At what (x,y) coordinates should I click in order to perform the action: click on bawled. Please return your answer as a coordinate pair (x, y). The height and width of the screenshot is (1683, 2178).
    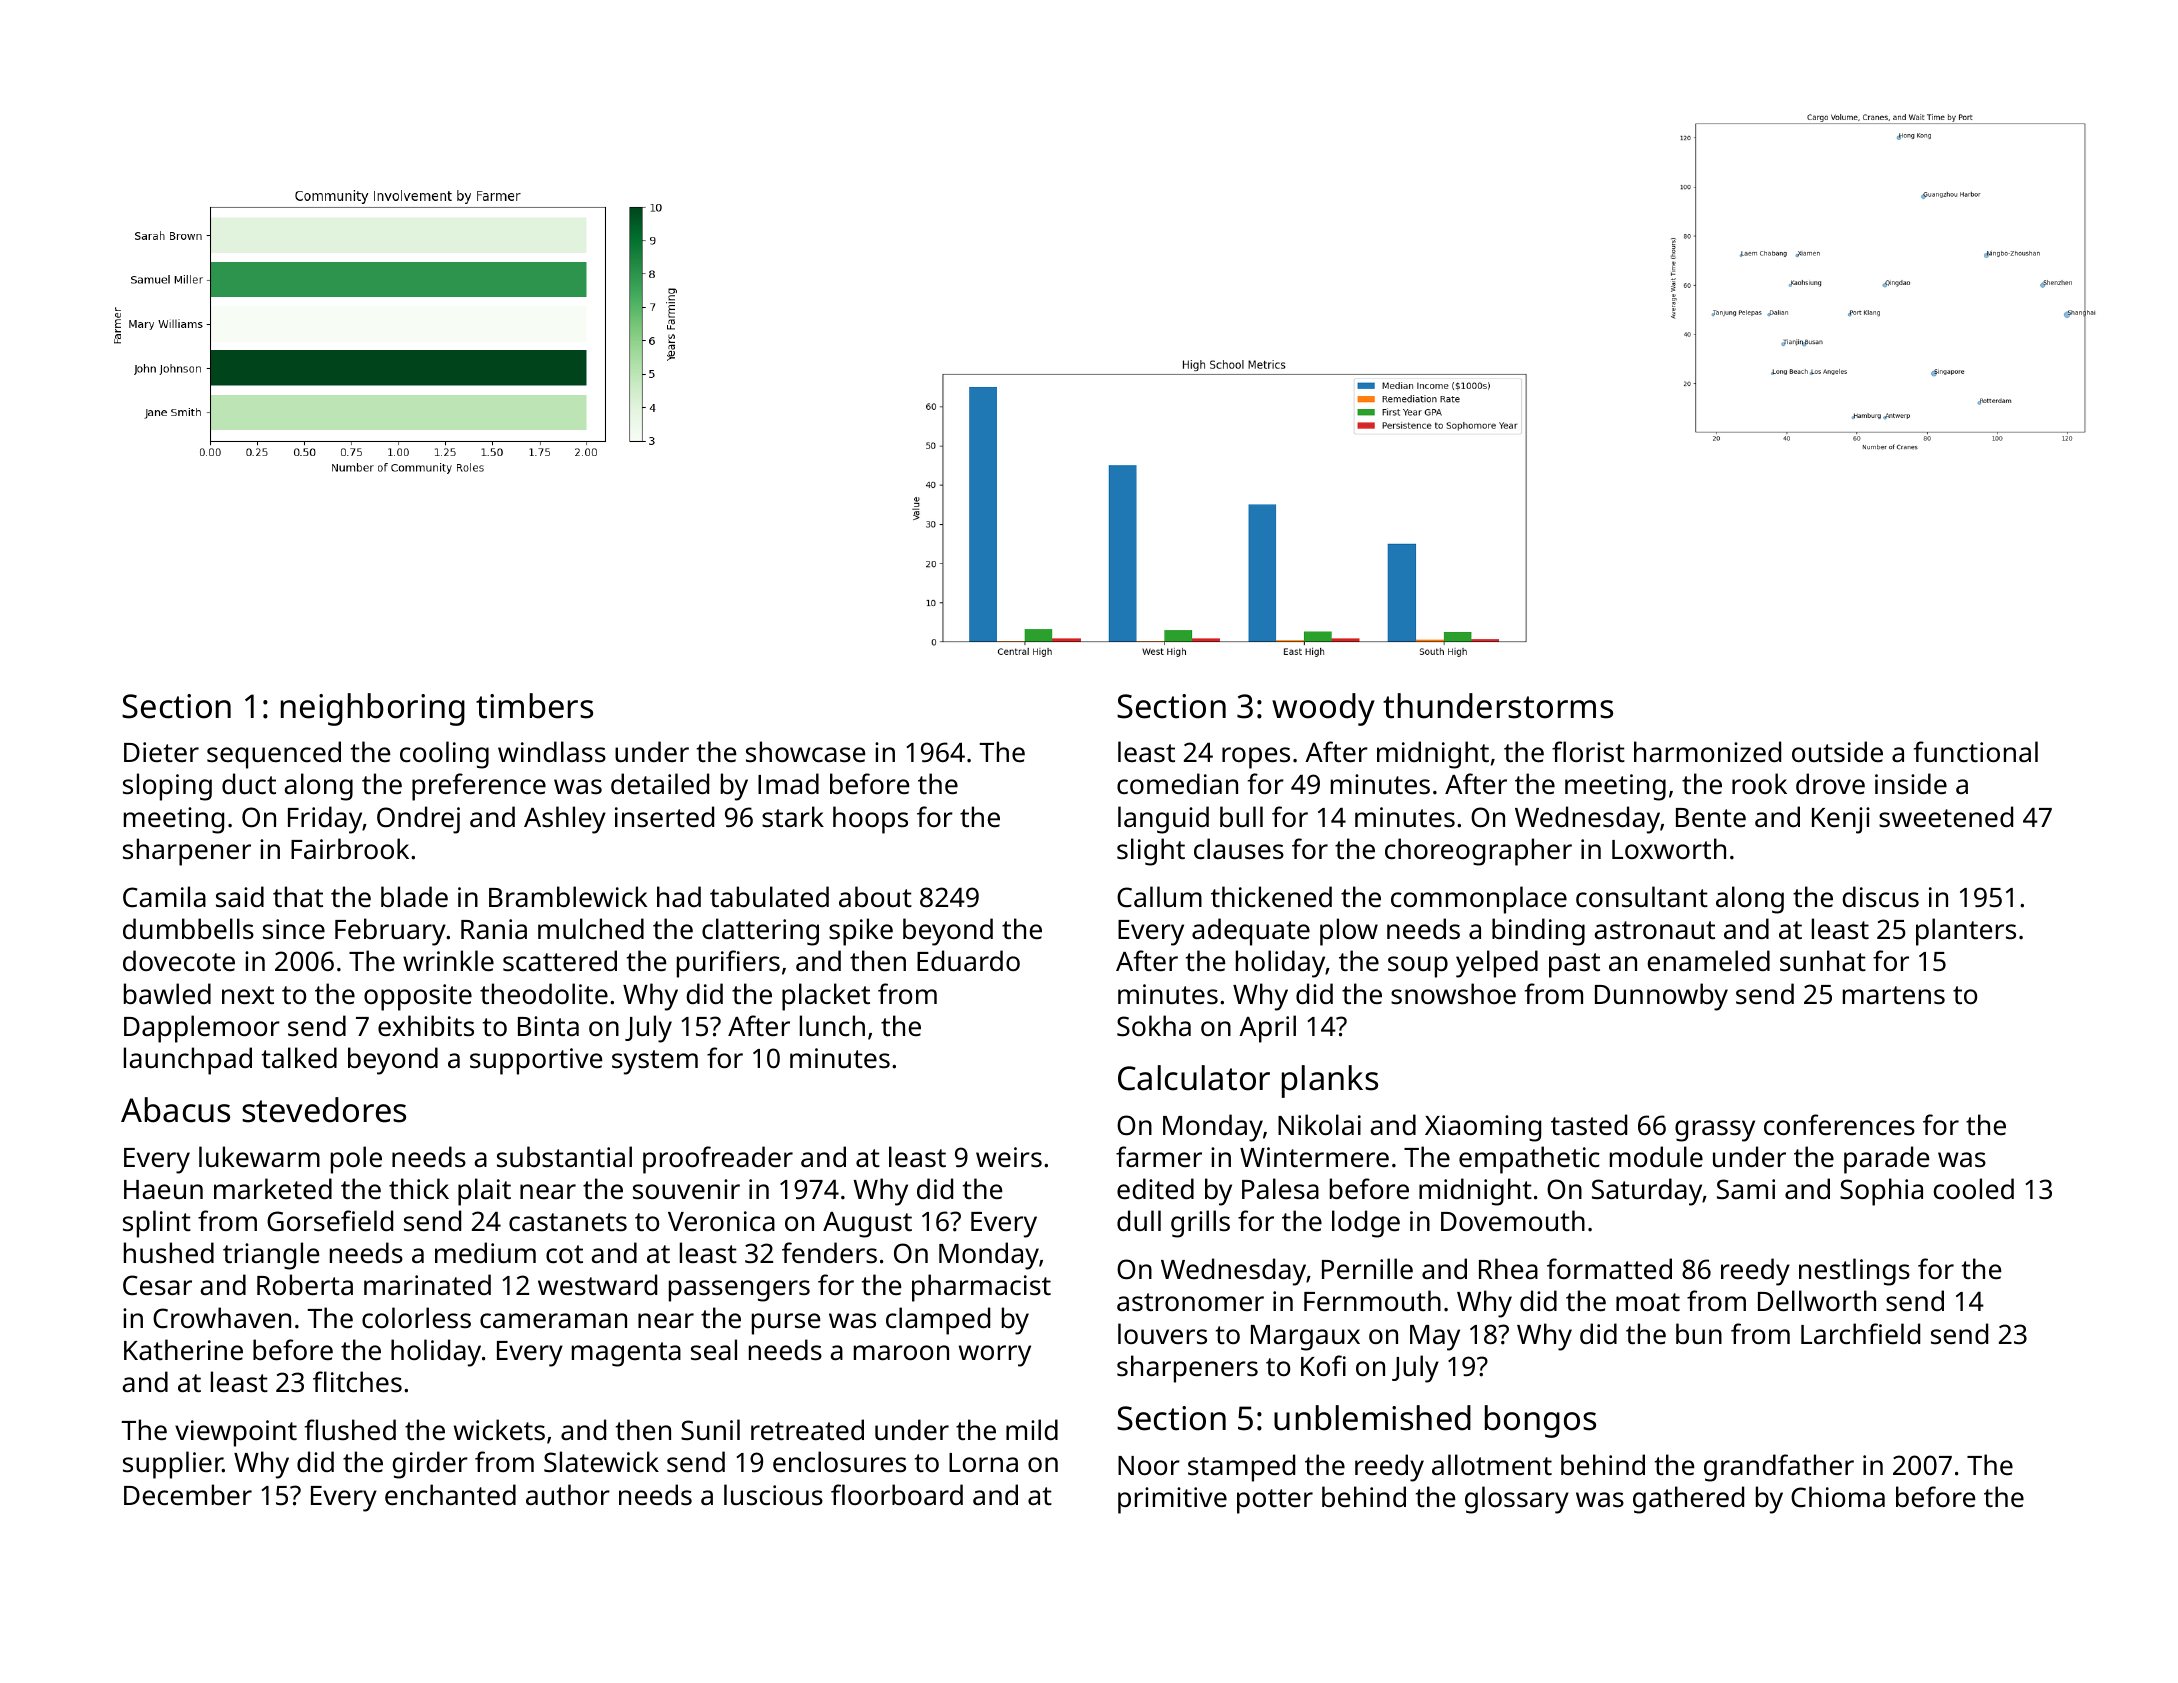
    Looking at the image, I should click on (167, 993).
